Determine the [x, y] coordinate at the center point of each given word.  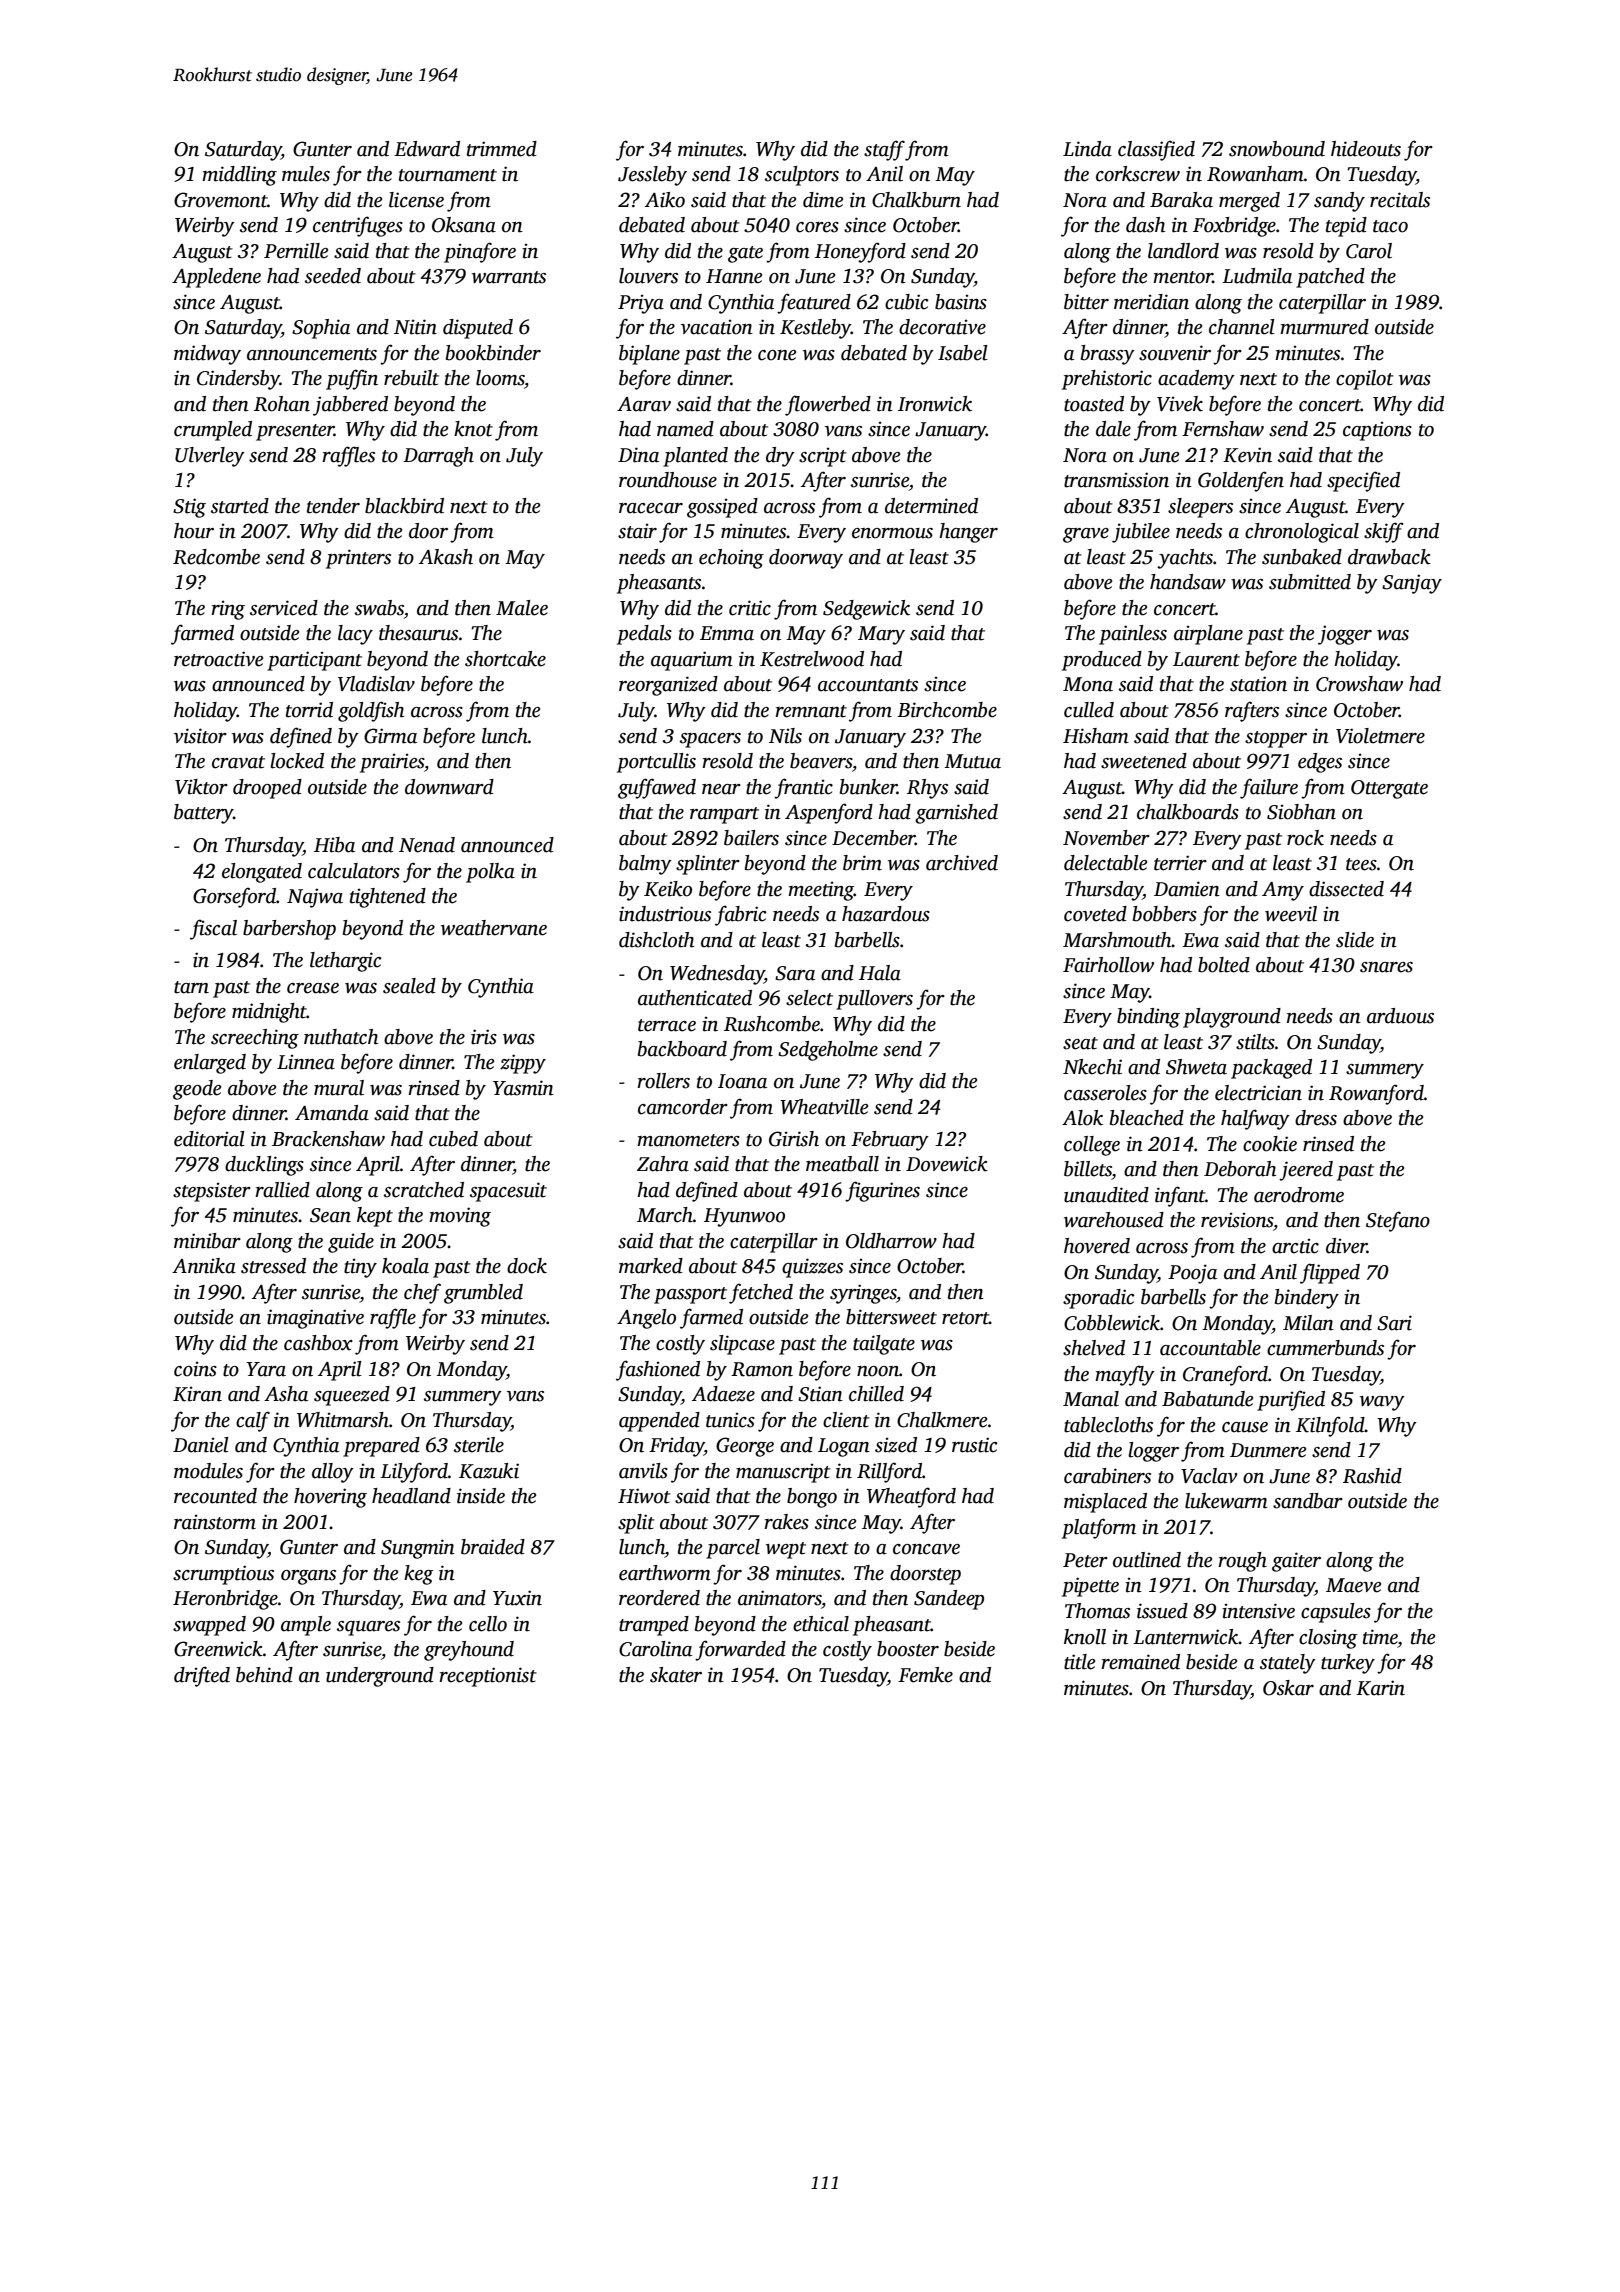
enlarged [210, 1064]
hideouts [1366, 149]
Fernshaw [1223, 429]
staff [884, 150]
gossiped [722, 508]
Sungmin [418, 1549]
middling [239, 176]
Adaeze [723, 1394]
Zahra [663, 1164]
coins [195, 1369]
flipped [1330, 1273]
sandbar [1308, 1501]
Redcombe [216, 557]
